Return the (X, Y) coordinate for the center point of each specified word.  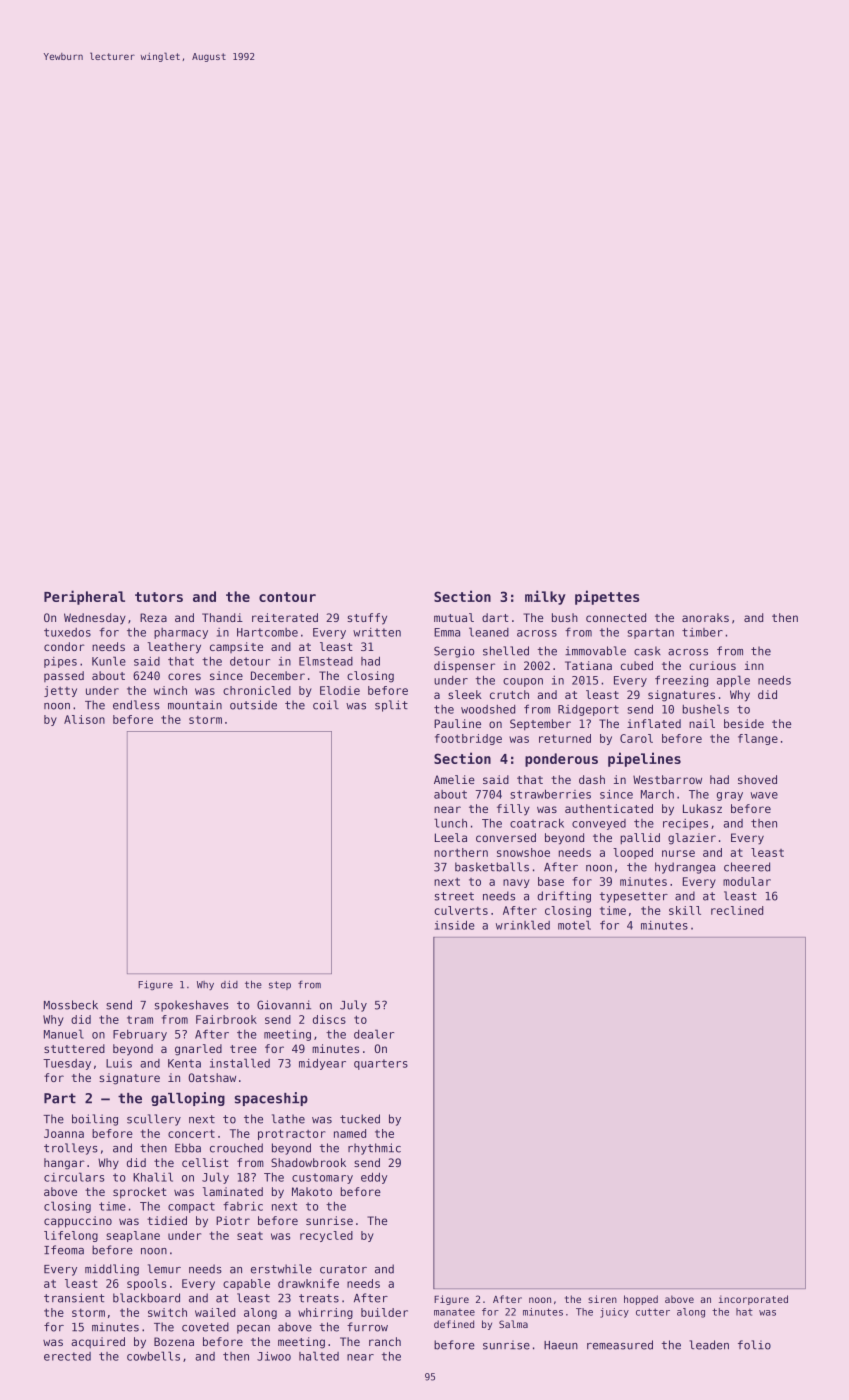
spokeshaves (192, 1006)
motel (574, 925)
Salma (513, 1324)
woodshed (488, 709)
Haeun (561, 1345)
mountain (195, 705)
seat (250, 1236)
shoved (757, 779)
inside (455, 925)
